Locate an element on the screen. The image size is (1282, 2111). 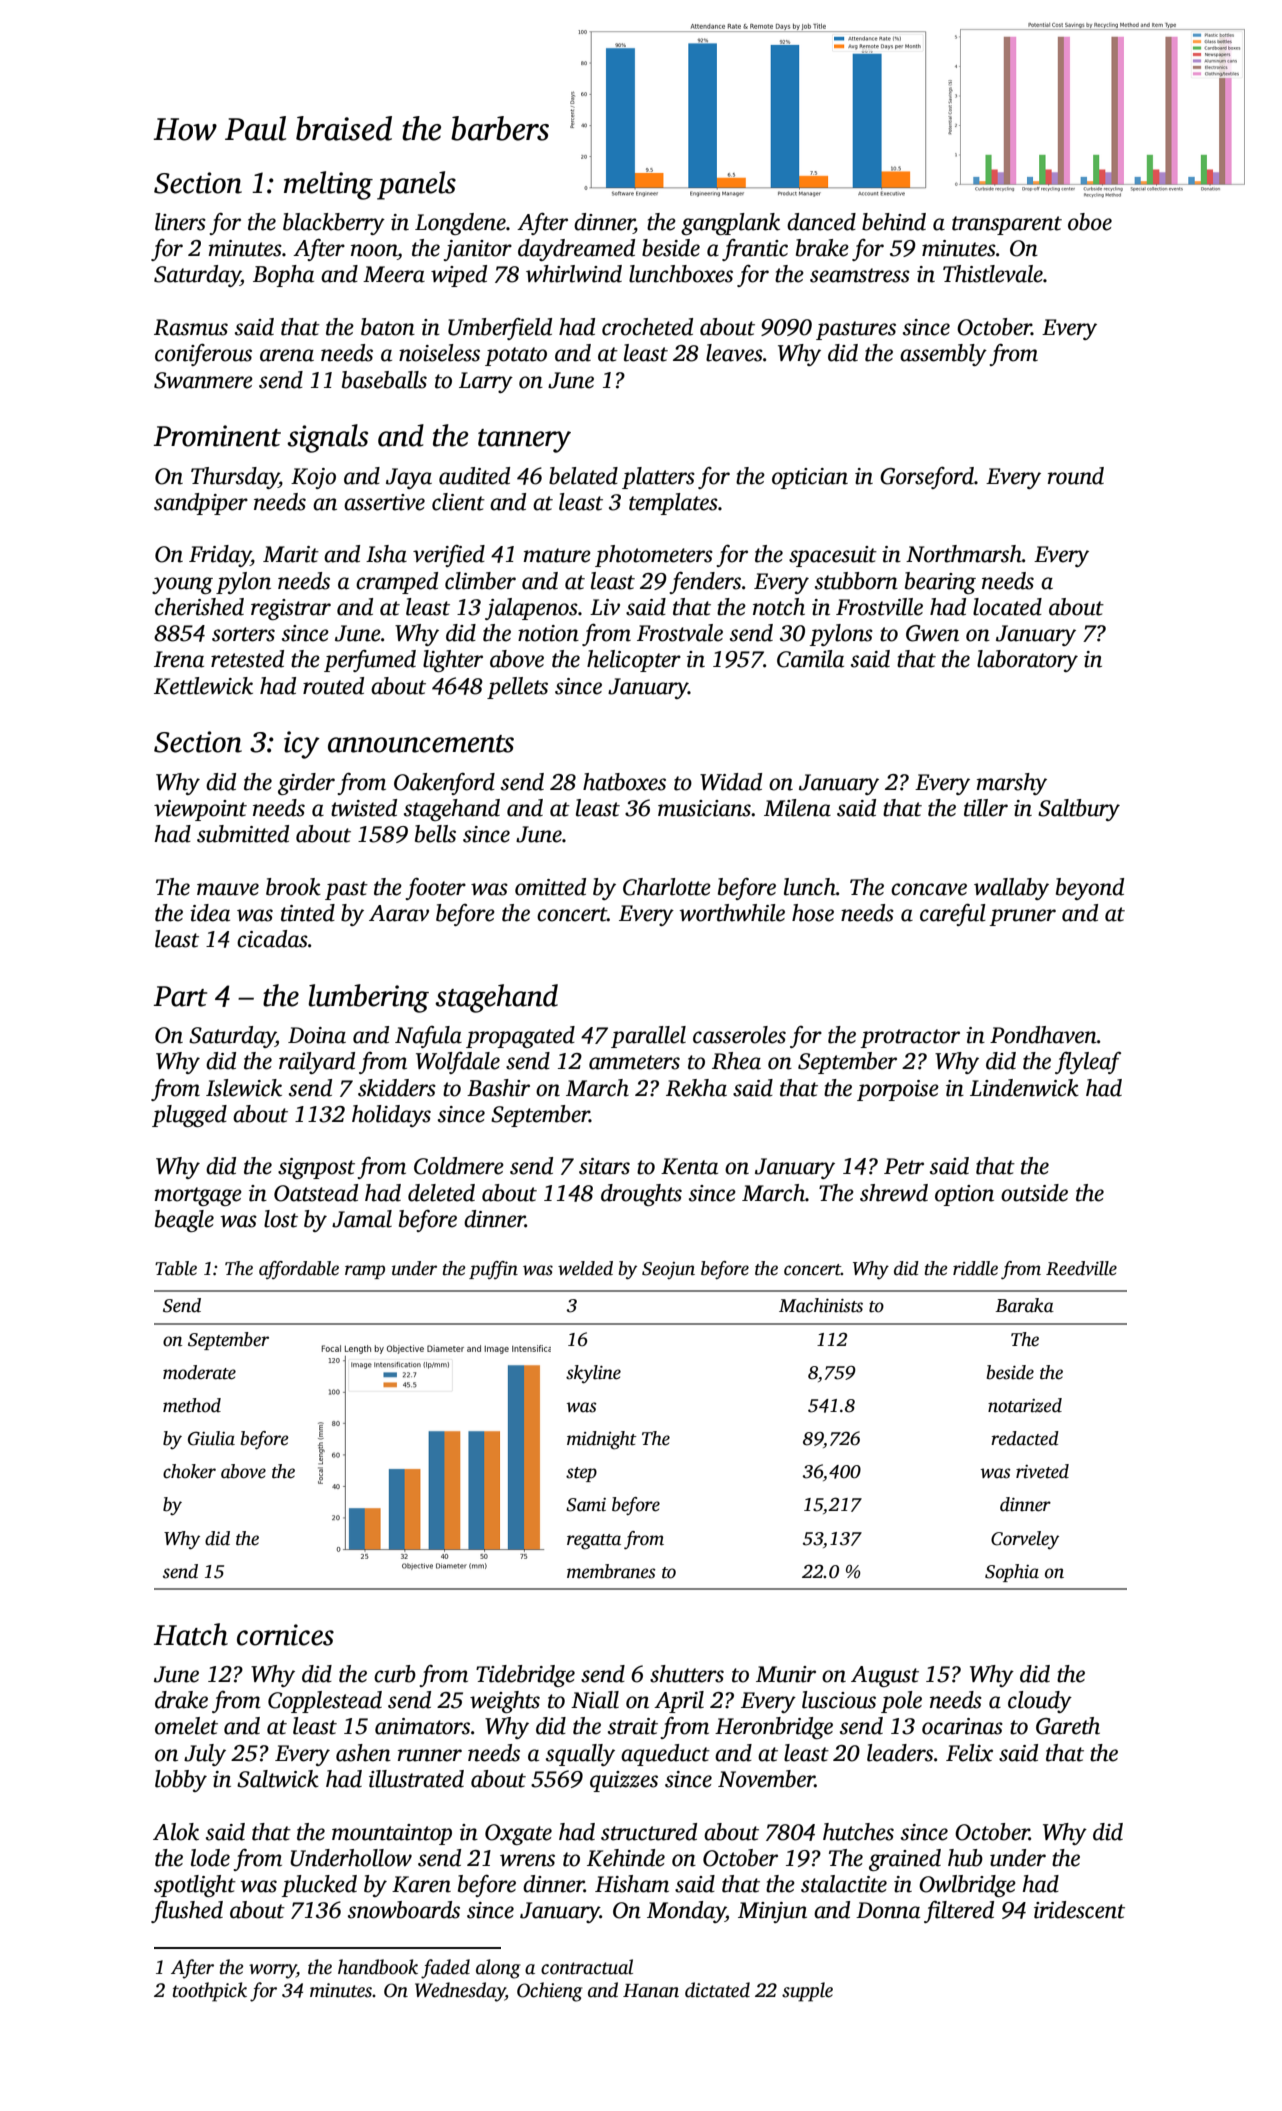
blackberry is located at coordinates (334, 224).
